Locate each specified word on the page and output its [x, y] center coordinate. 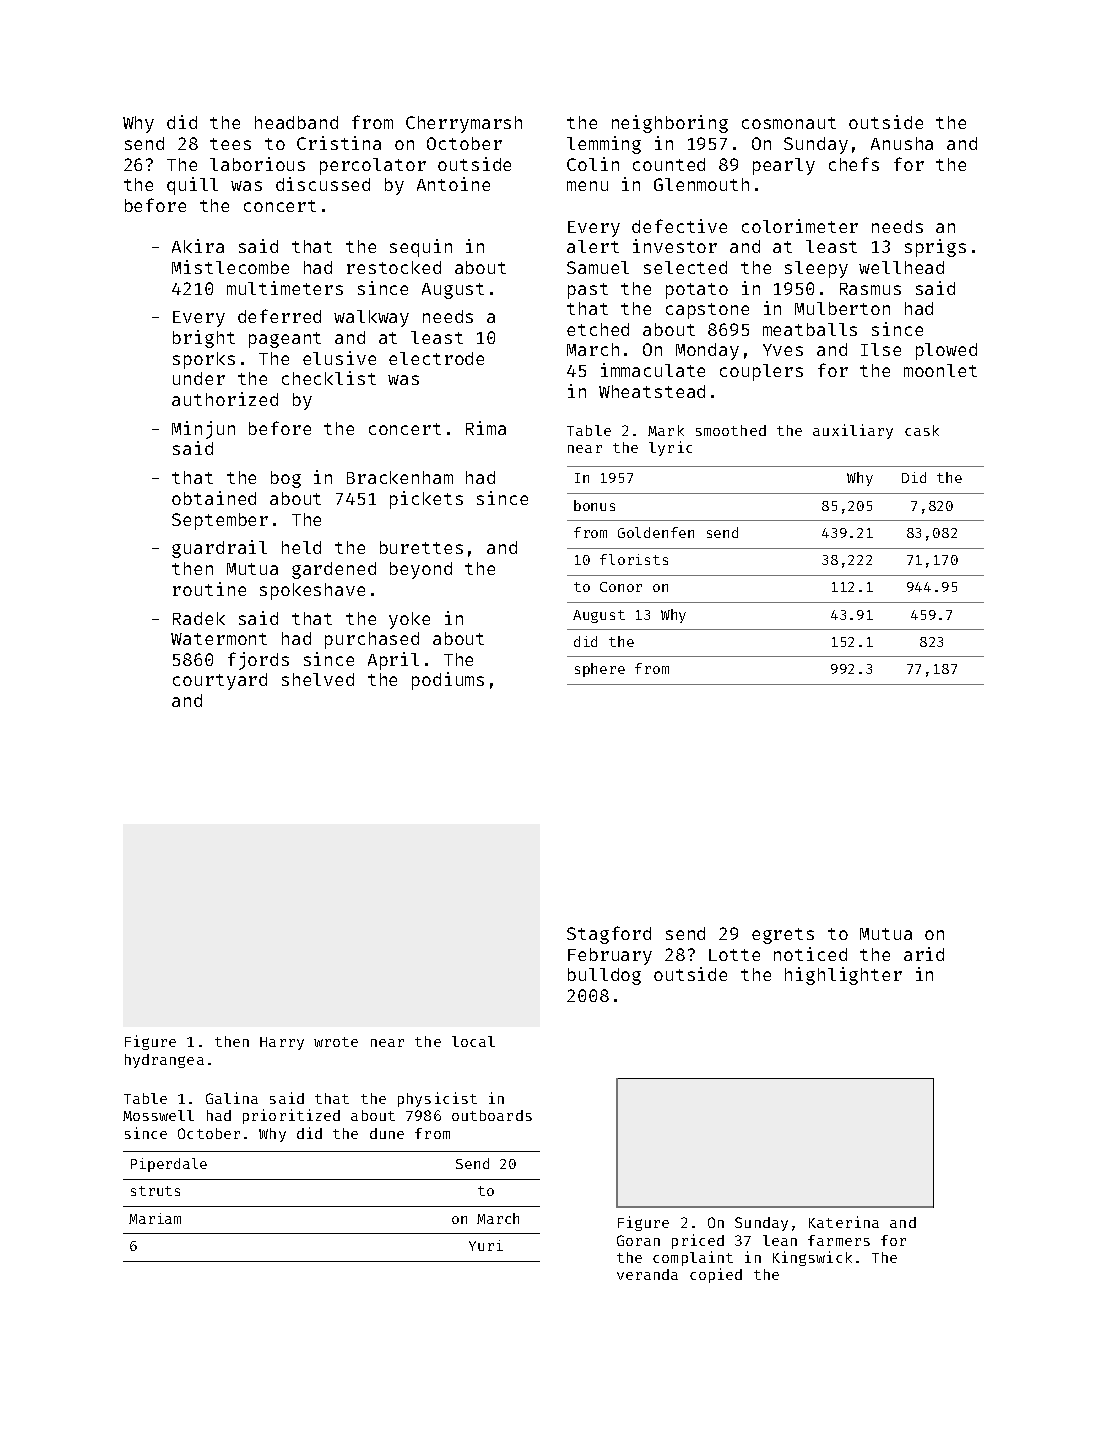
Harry [282, 1043]
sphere [600, 670]
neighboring [670, 124]
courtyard [220, 681]
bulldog [604, 976]
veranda [647, 1274]
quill [192, 186]
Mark [666, 430]
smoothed [731, 430]
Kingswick [812, 1258]
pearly [784, 166]
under [199, 378]
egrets [783, 936]
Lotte [734, 955]
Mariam [155, 1218]
